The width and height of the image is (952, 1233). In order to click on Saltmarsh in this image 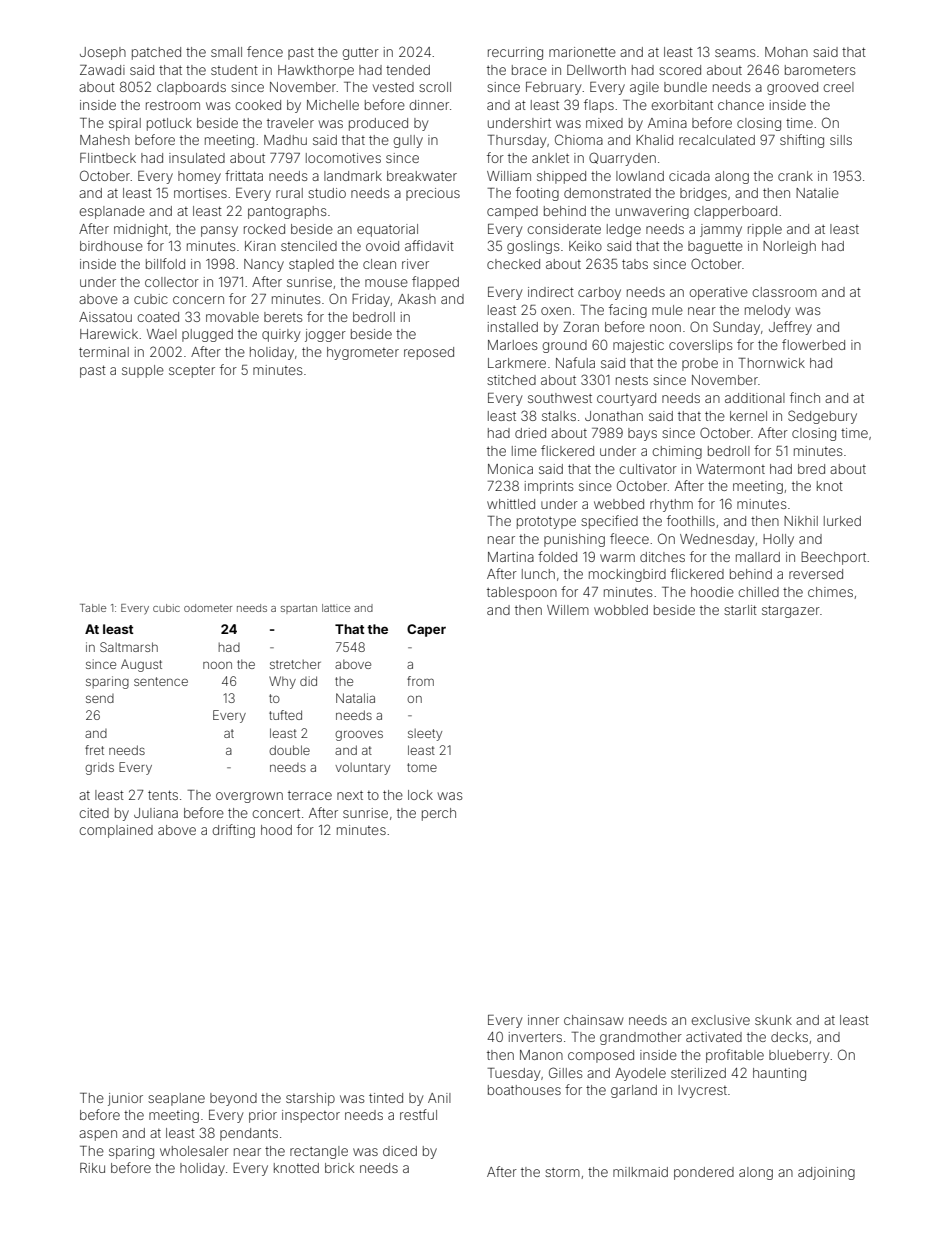, I will do `click(129, 647)`.
